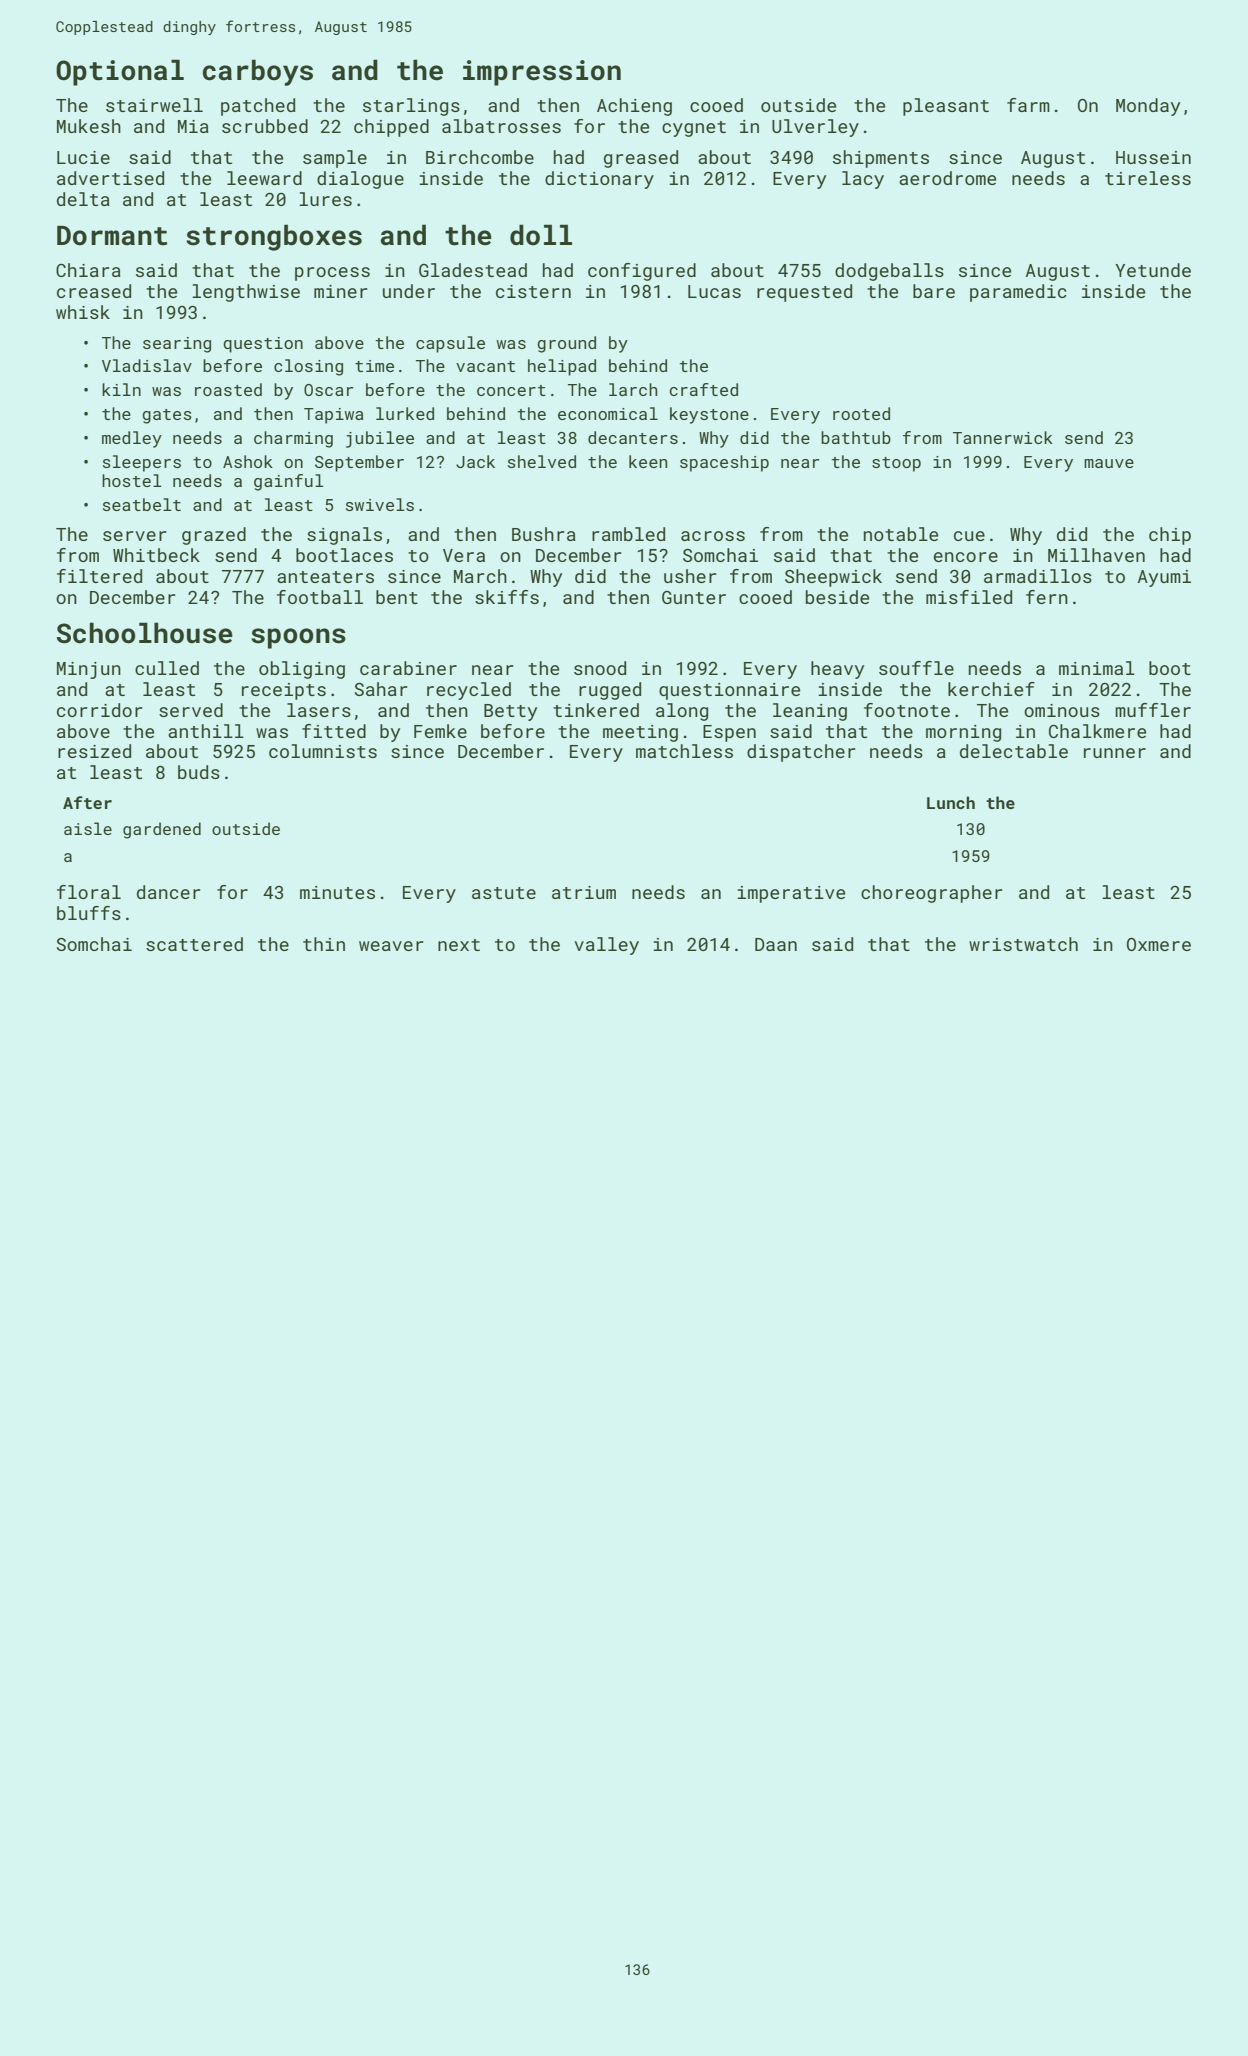 Image resolution: width=1248 pixels, height=2056 pixels. What do you see at coordinates (1018, 293) in the document?
I see `paramedic` at bounding box center [1018, 293].
